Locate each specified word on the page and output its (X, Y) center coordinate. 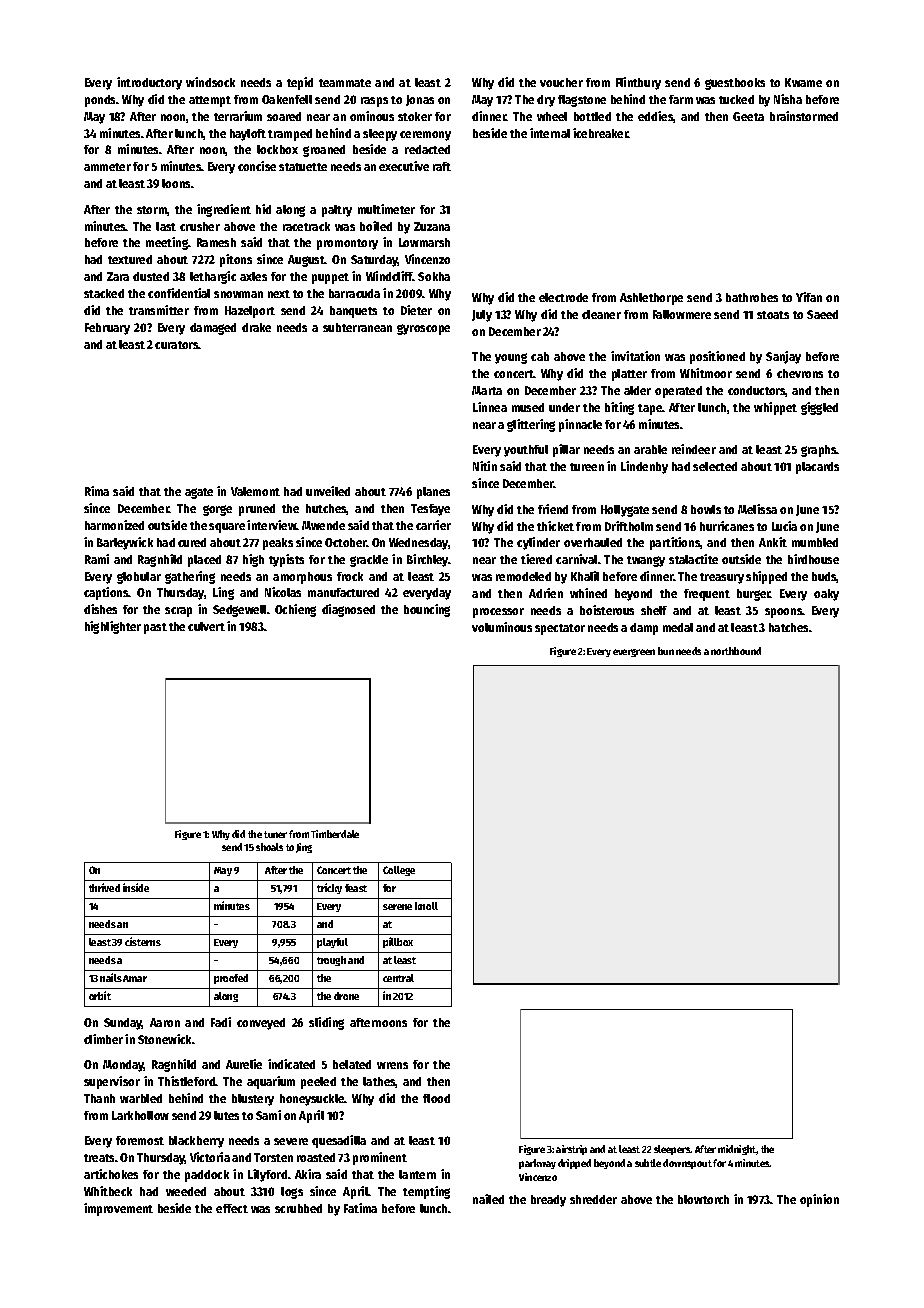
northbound (736, 651)
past (155, 628)
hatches (788, 627)
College (399, 871)
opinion (819, 1200)
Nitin (485, 466)
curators (177, 345)
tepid (300, 83)
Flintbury (638, 83)
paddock (207, 1176)
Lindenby (644, 467)
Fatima (360, 1208)
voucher (561, 82)
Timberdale (335, 834)
